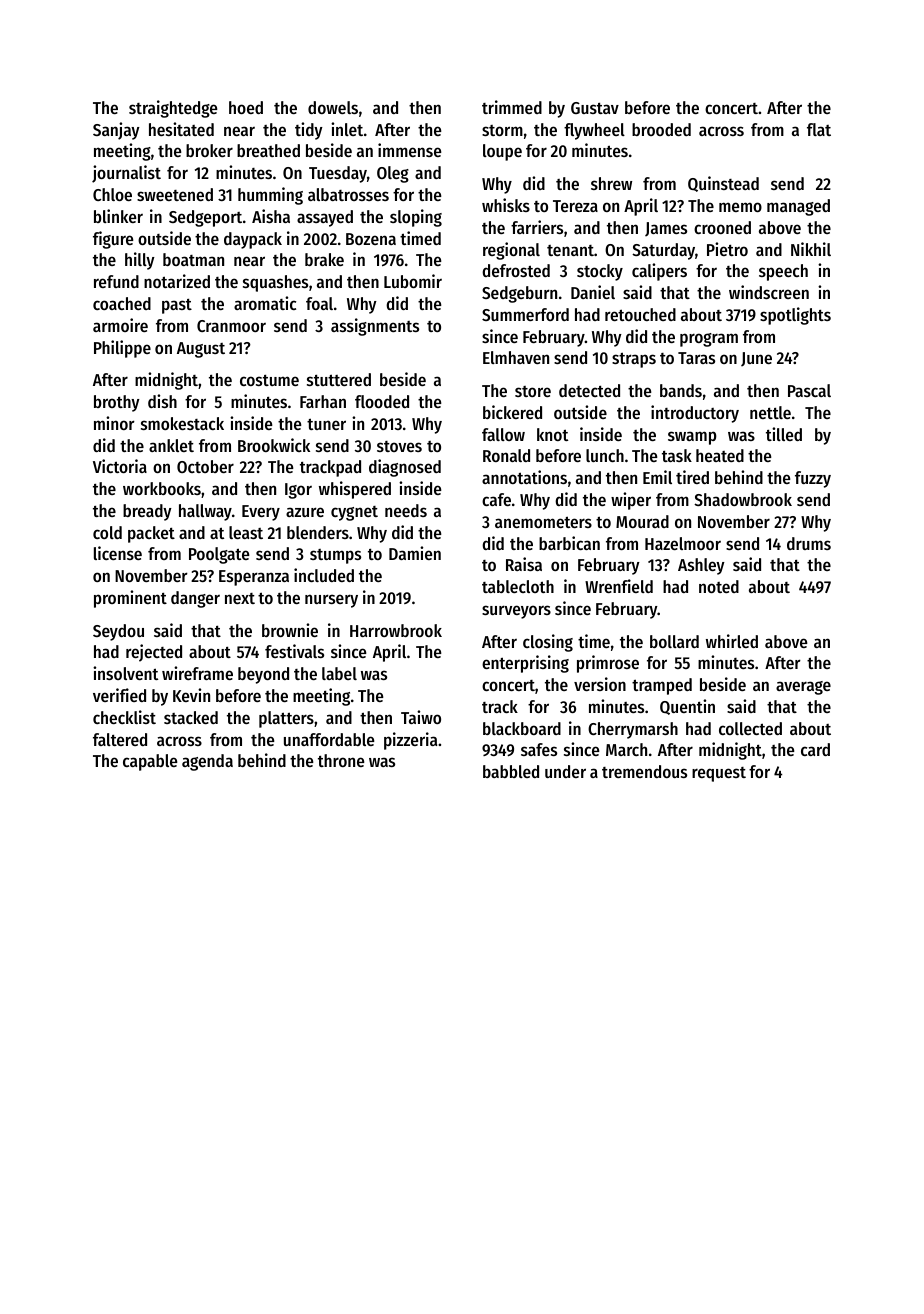 The width and height of the screenshot is (924, 1314). Describe the element at coordinates (114, 423) in the screenshot. I see `minor` at that location.
